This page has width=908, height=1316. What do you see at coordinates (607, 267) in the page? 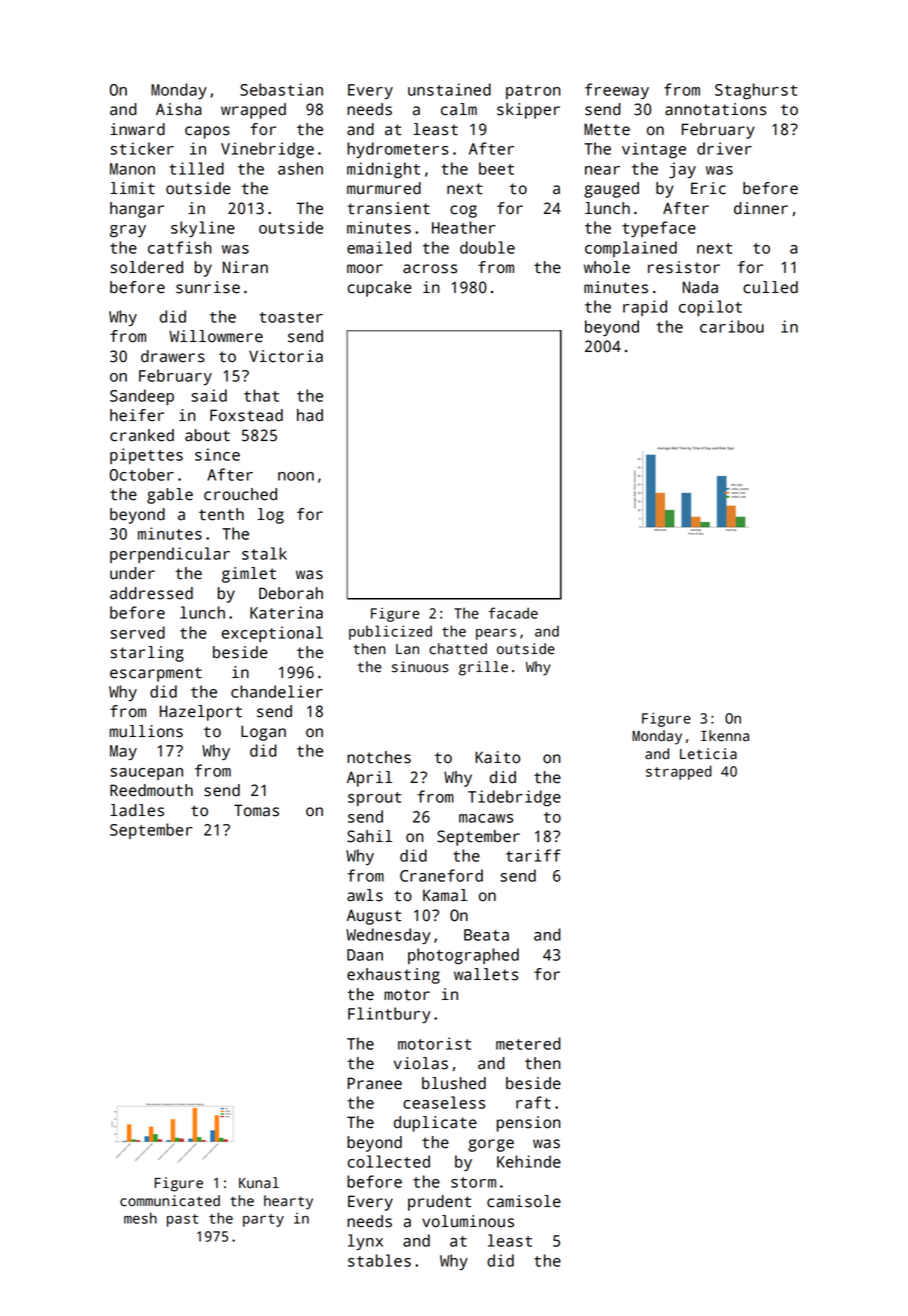
I see `whole` at bounding box center [607, 267].
